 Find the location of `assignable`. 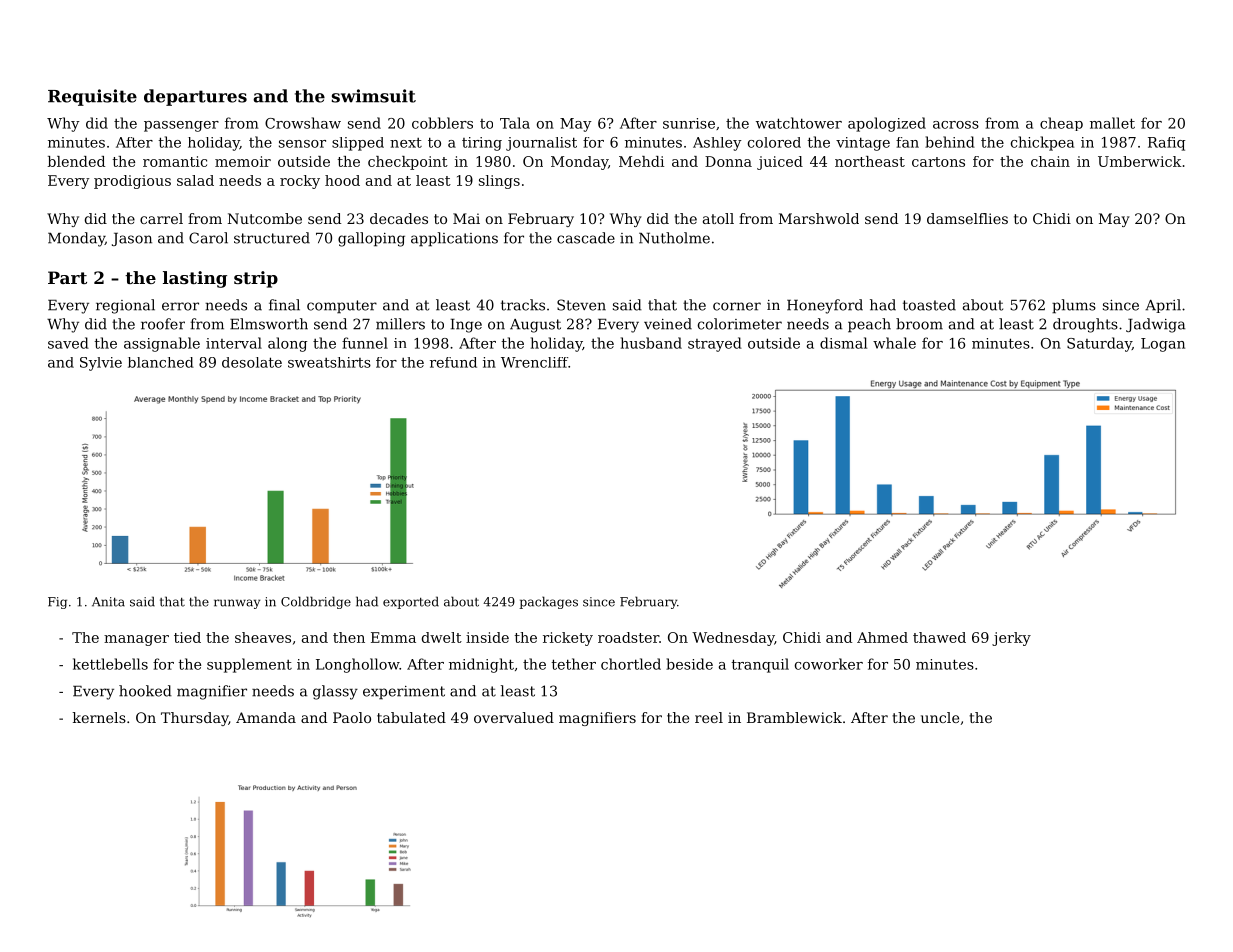

assignable is located at coordinates (162, 344).
